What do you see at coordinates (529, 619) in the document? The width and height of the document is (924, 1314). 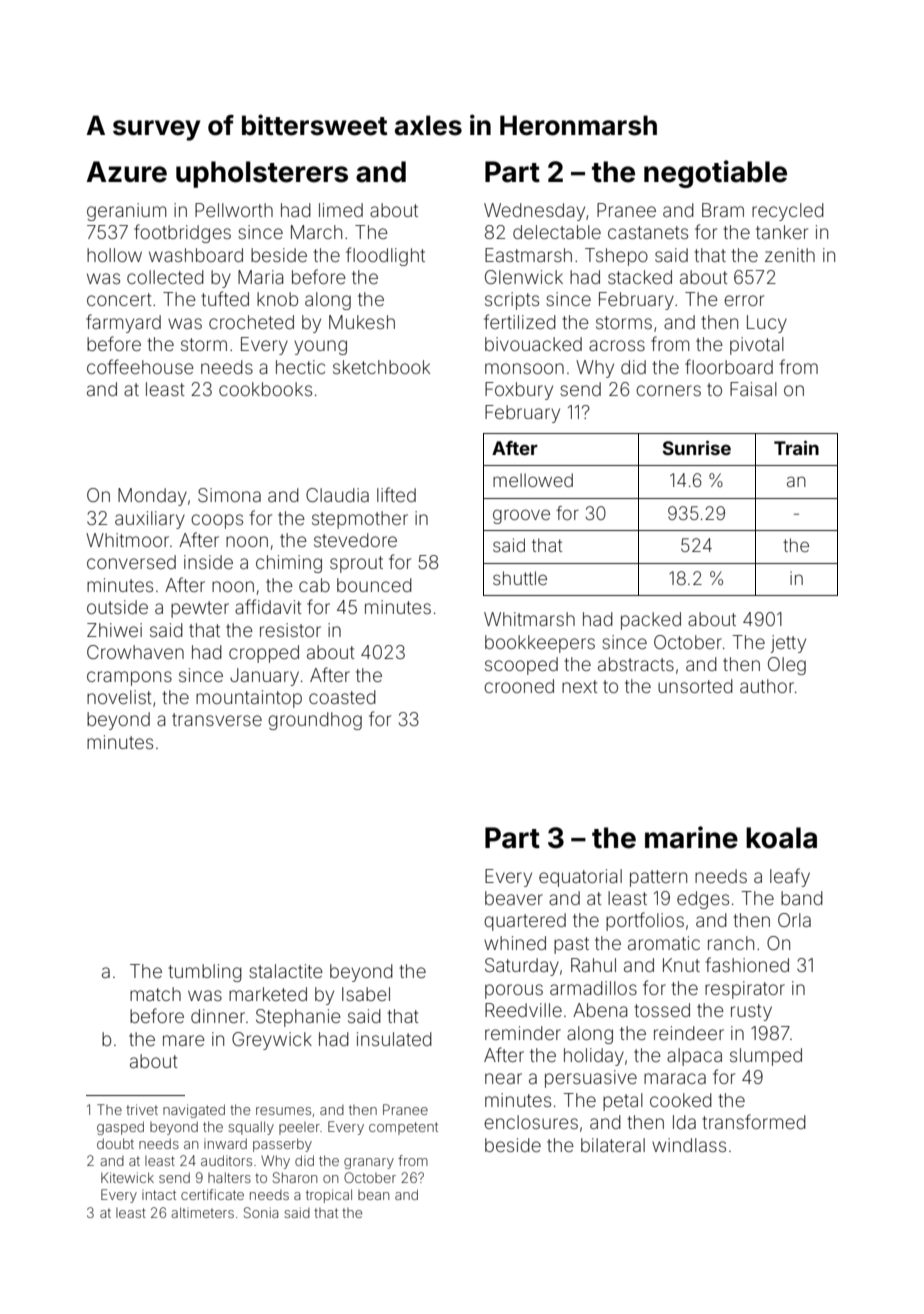 I see `Whitmarsh` at bounding box center [529, 619].
